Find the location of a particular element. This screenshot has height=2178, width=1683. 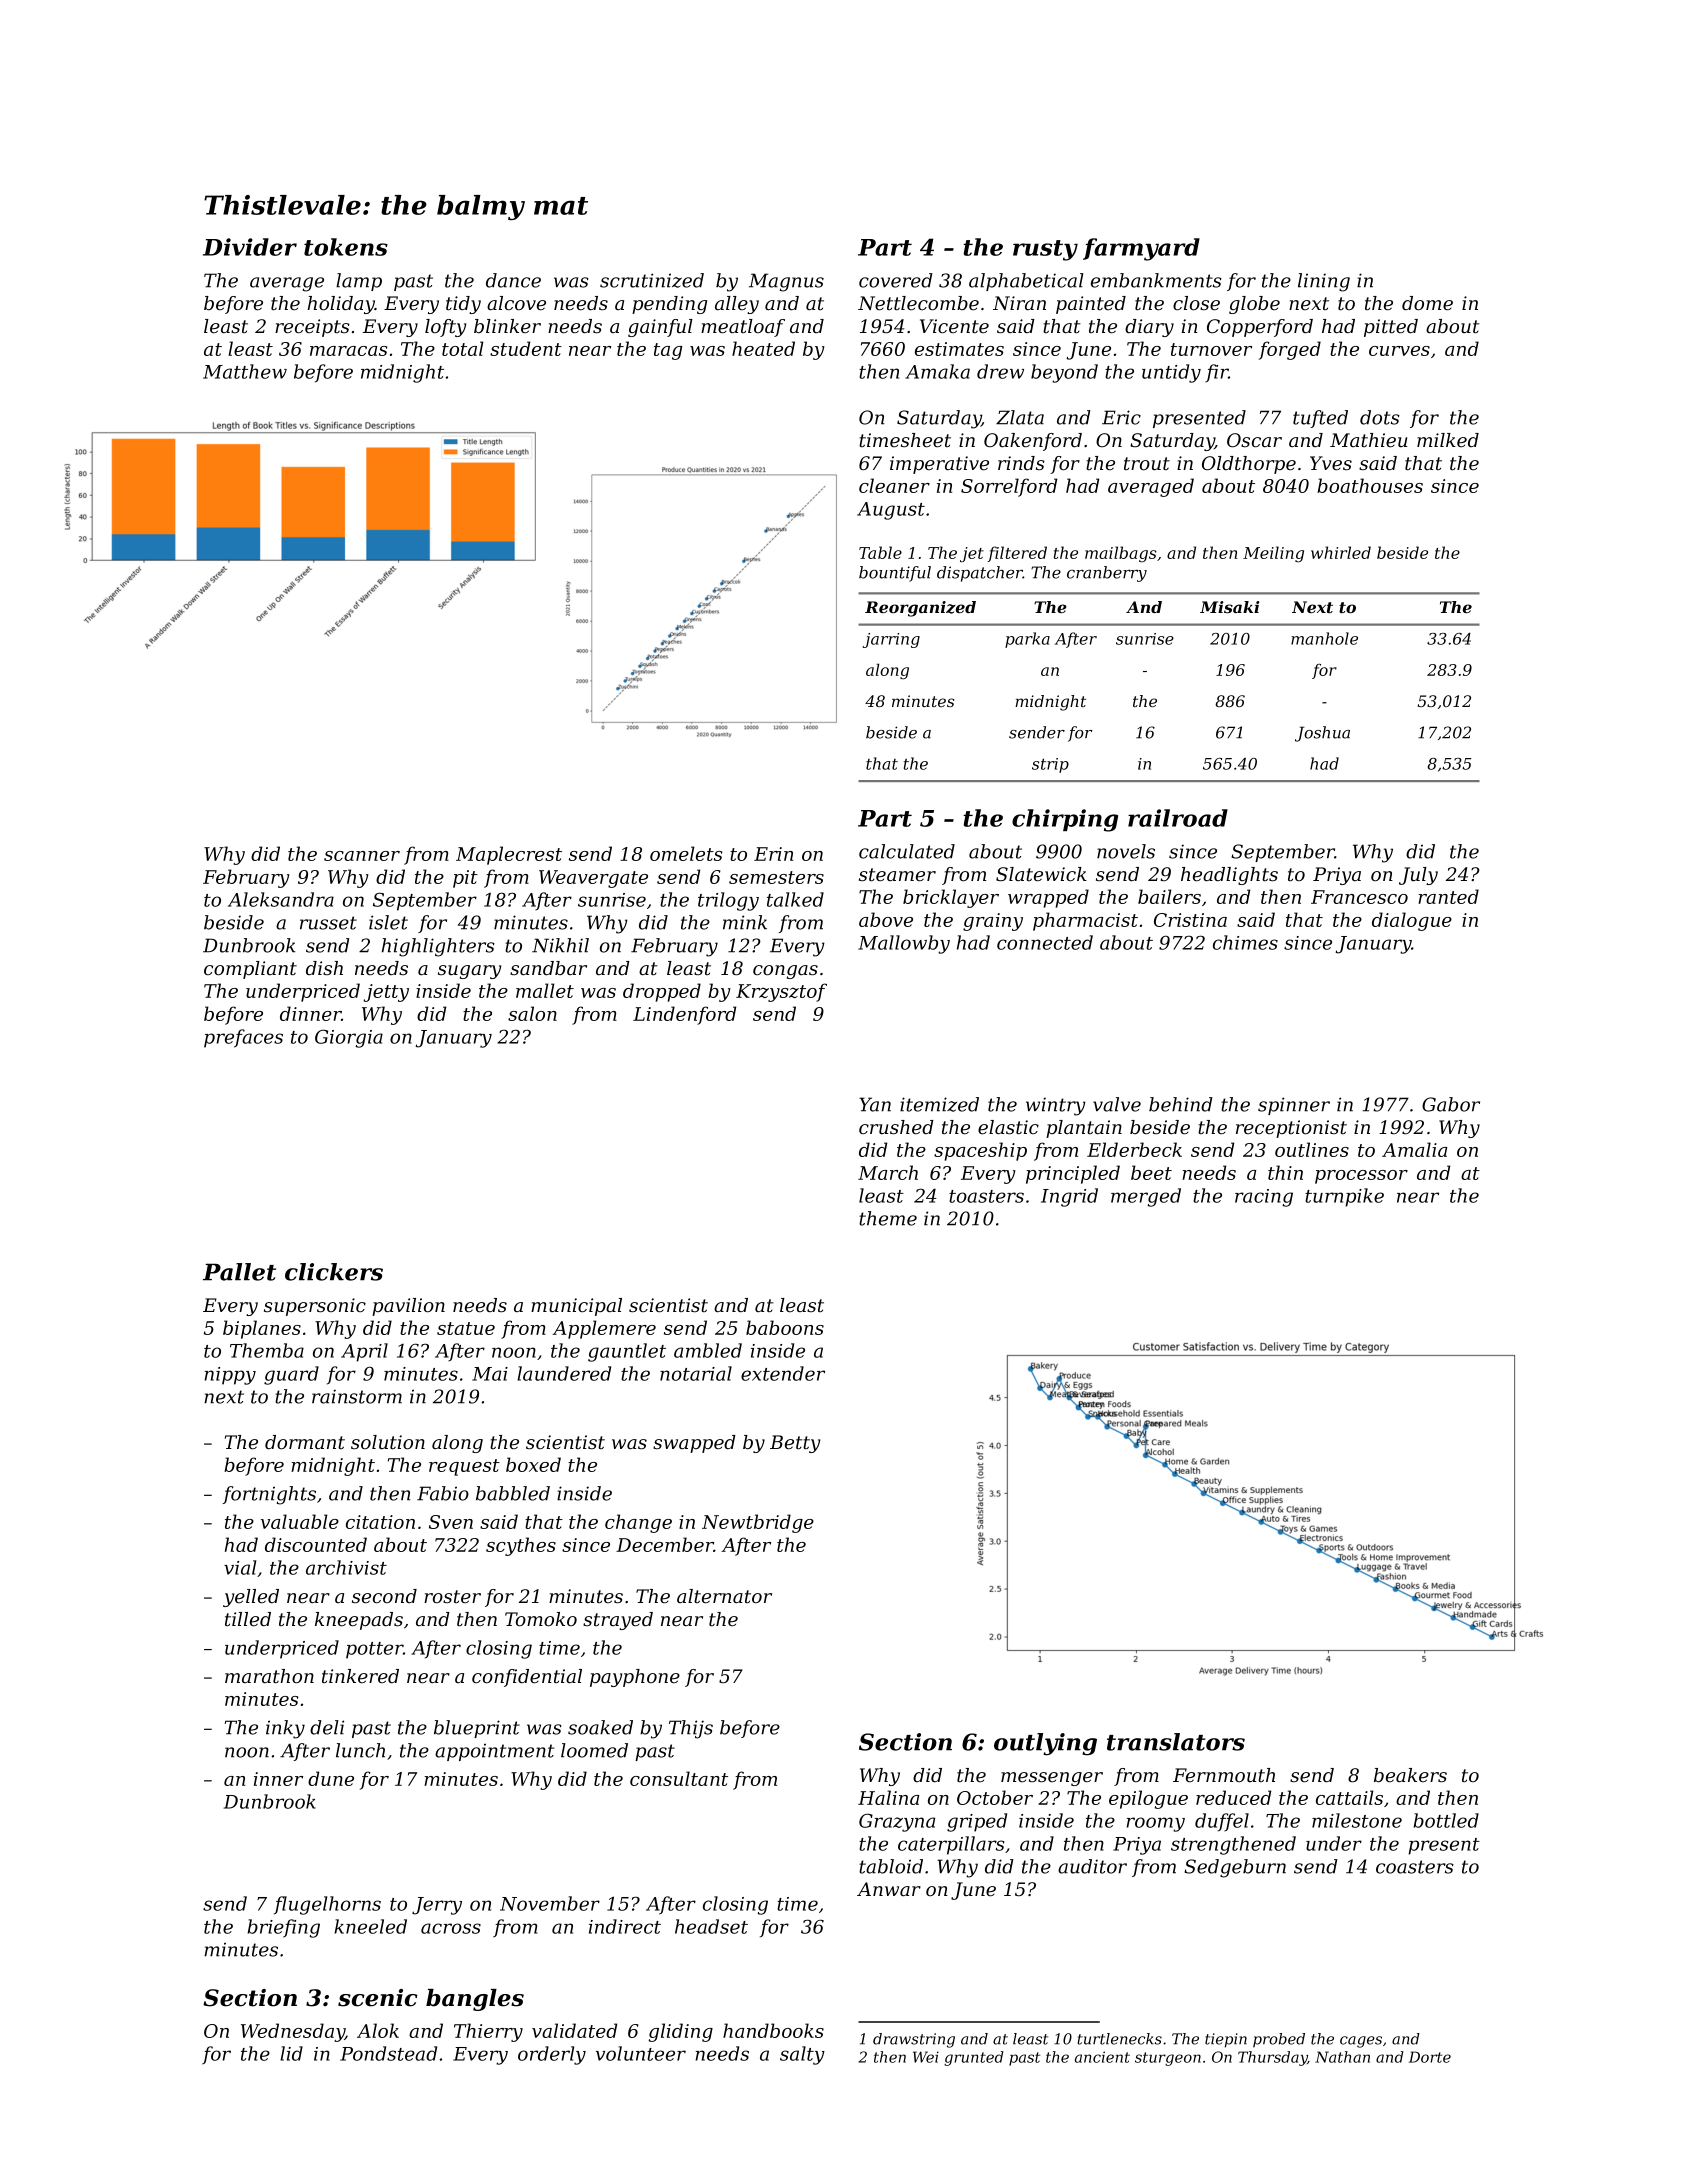

Halina is located at coordinates (888, 1797).
